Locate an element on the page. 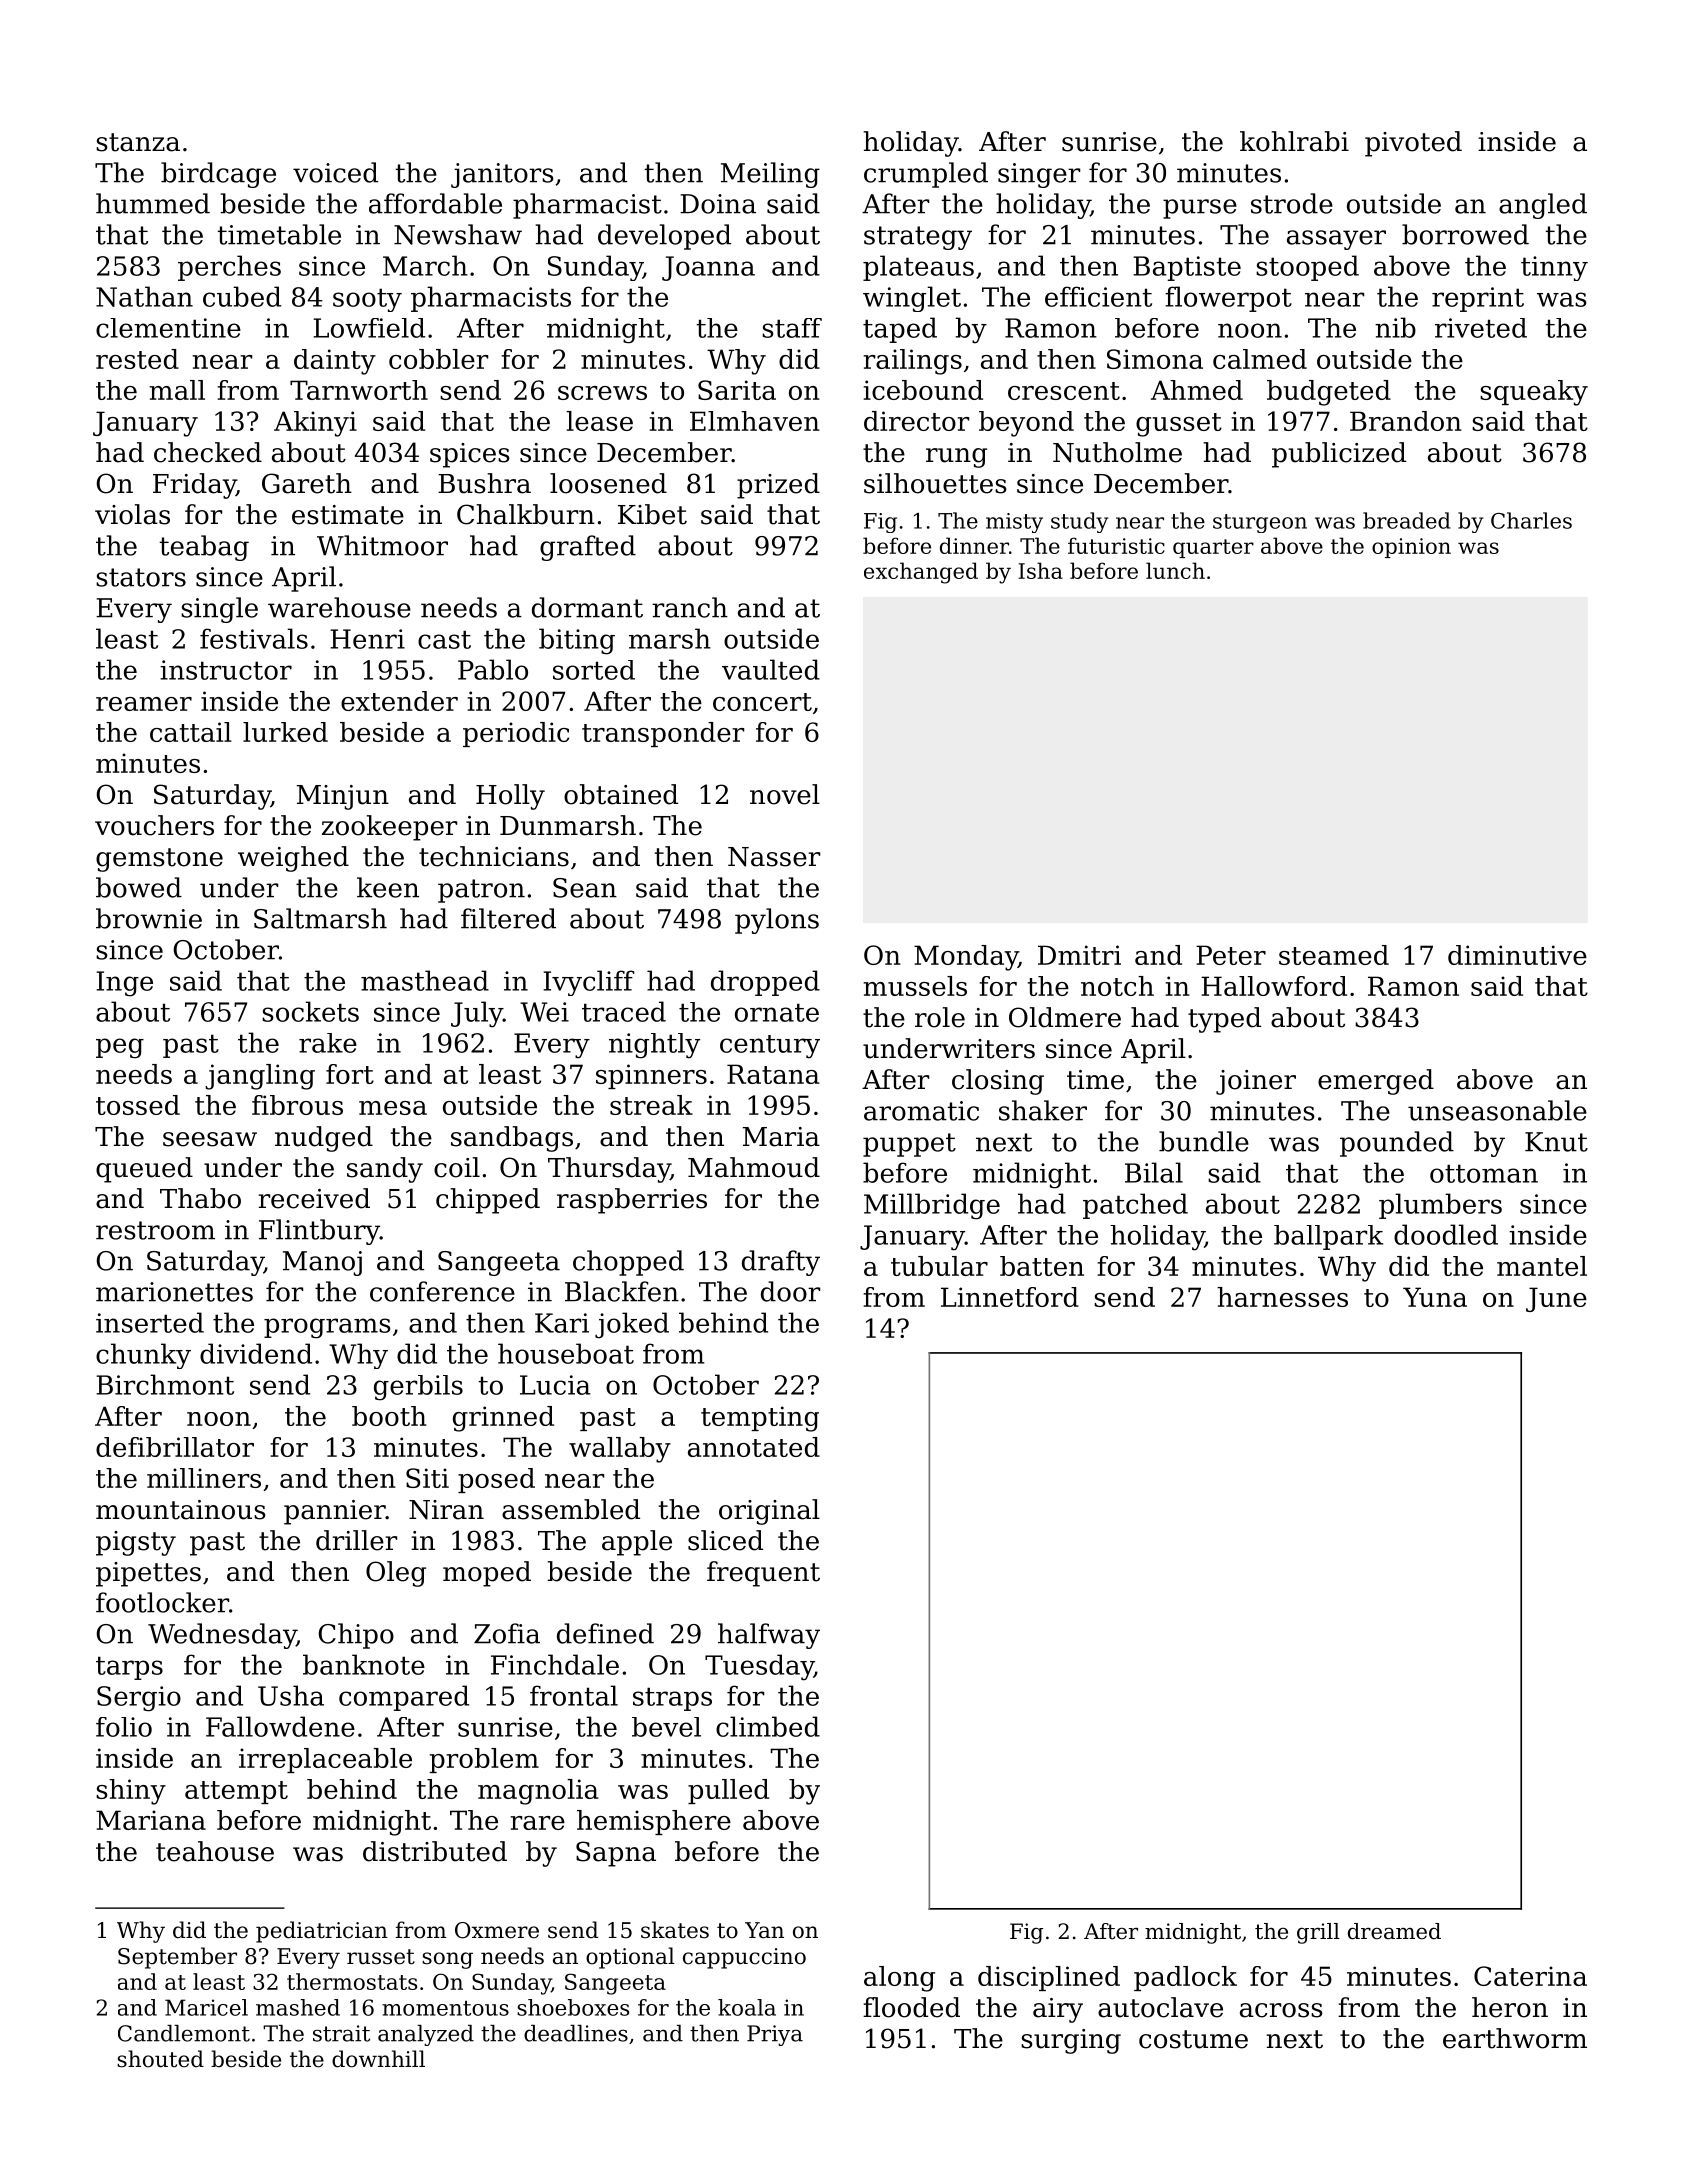  plateaus is located at coordinates (918, 268).
